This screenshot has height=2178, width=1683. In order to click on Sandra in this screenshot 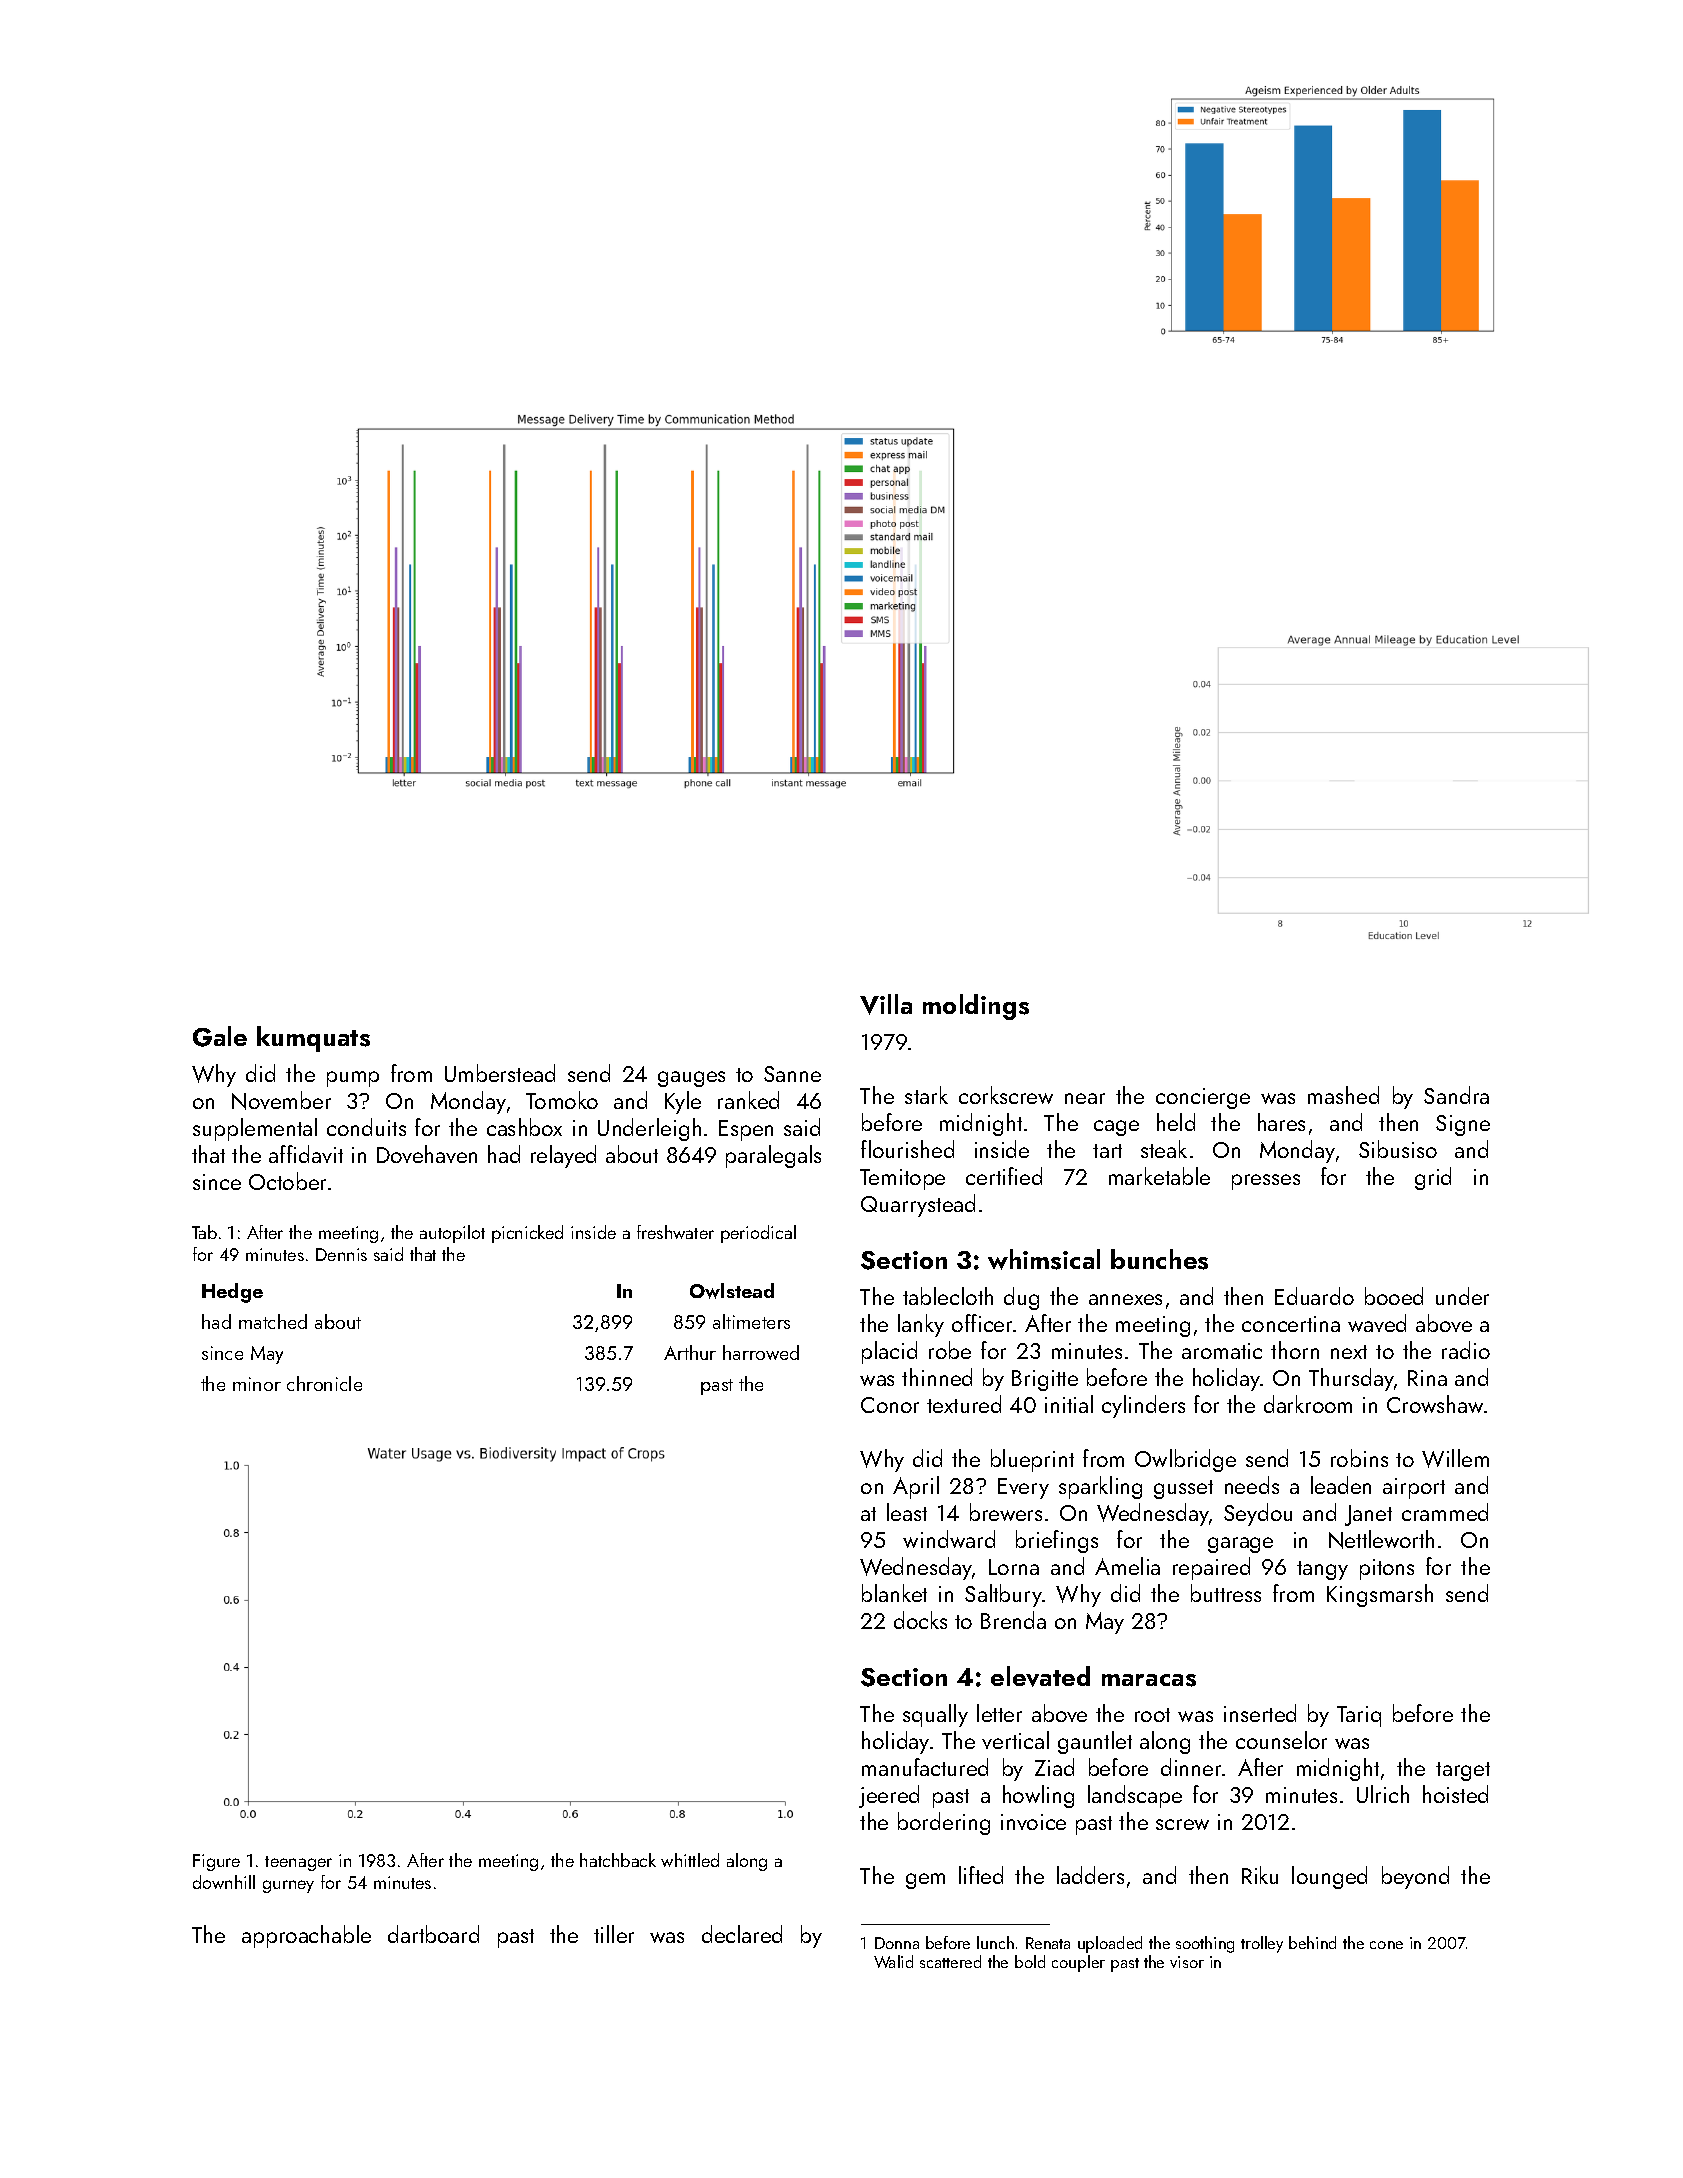, I will do `click(1456, 1095)`.
